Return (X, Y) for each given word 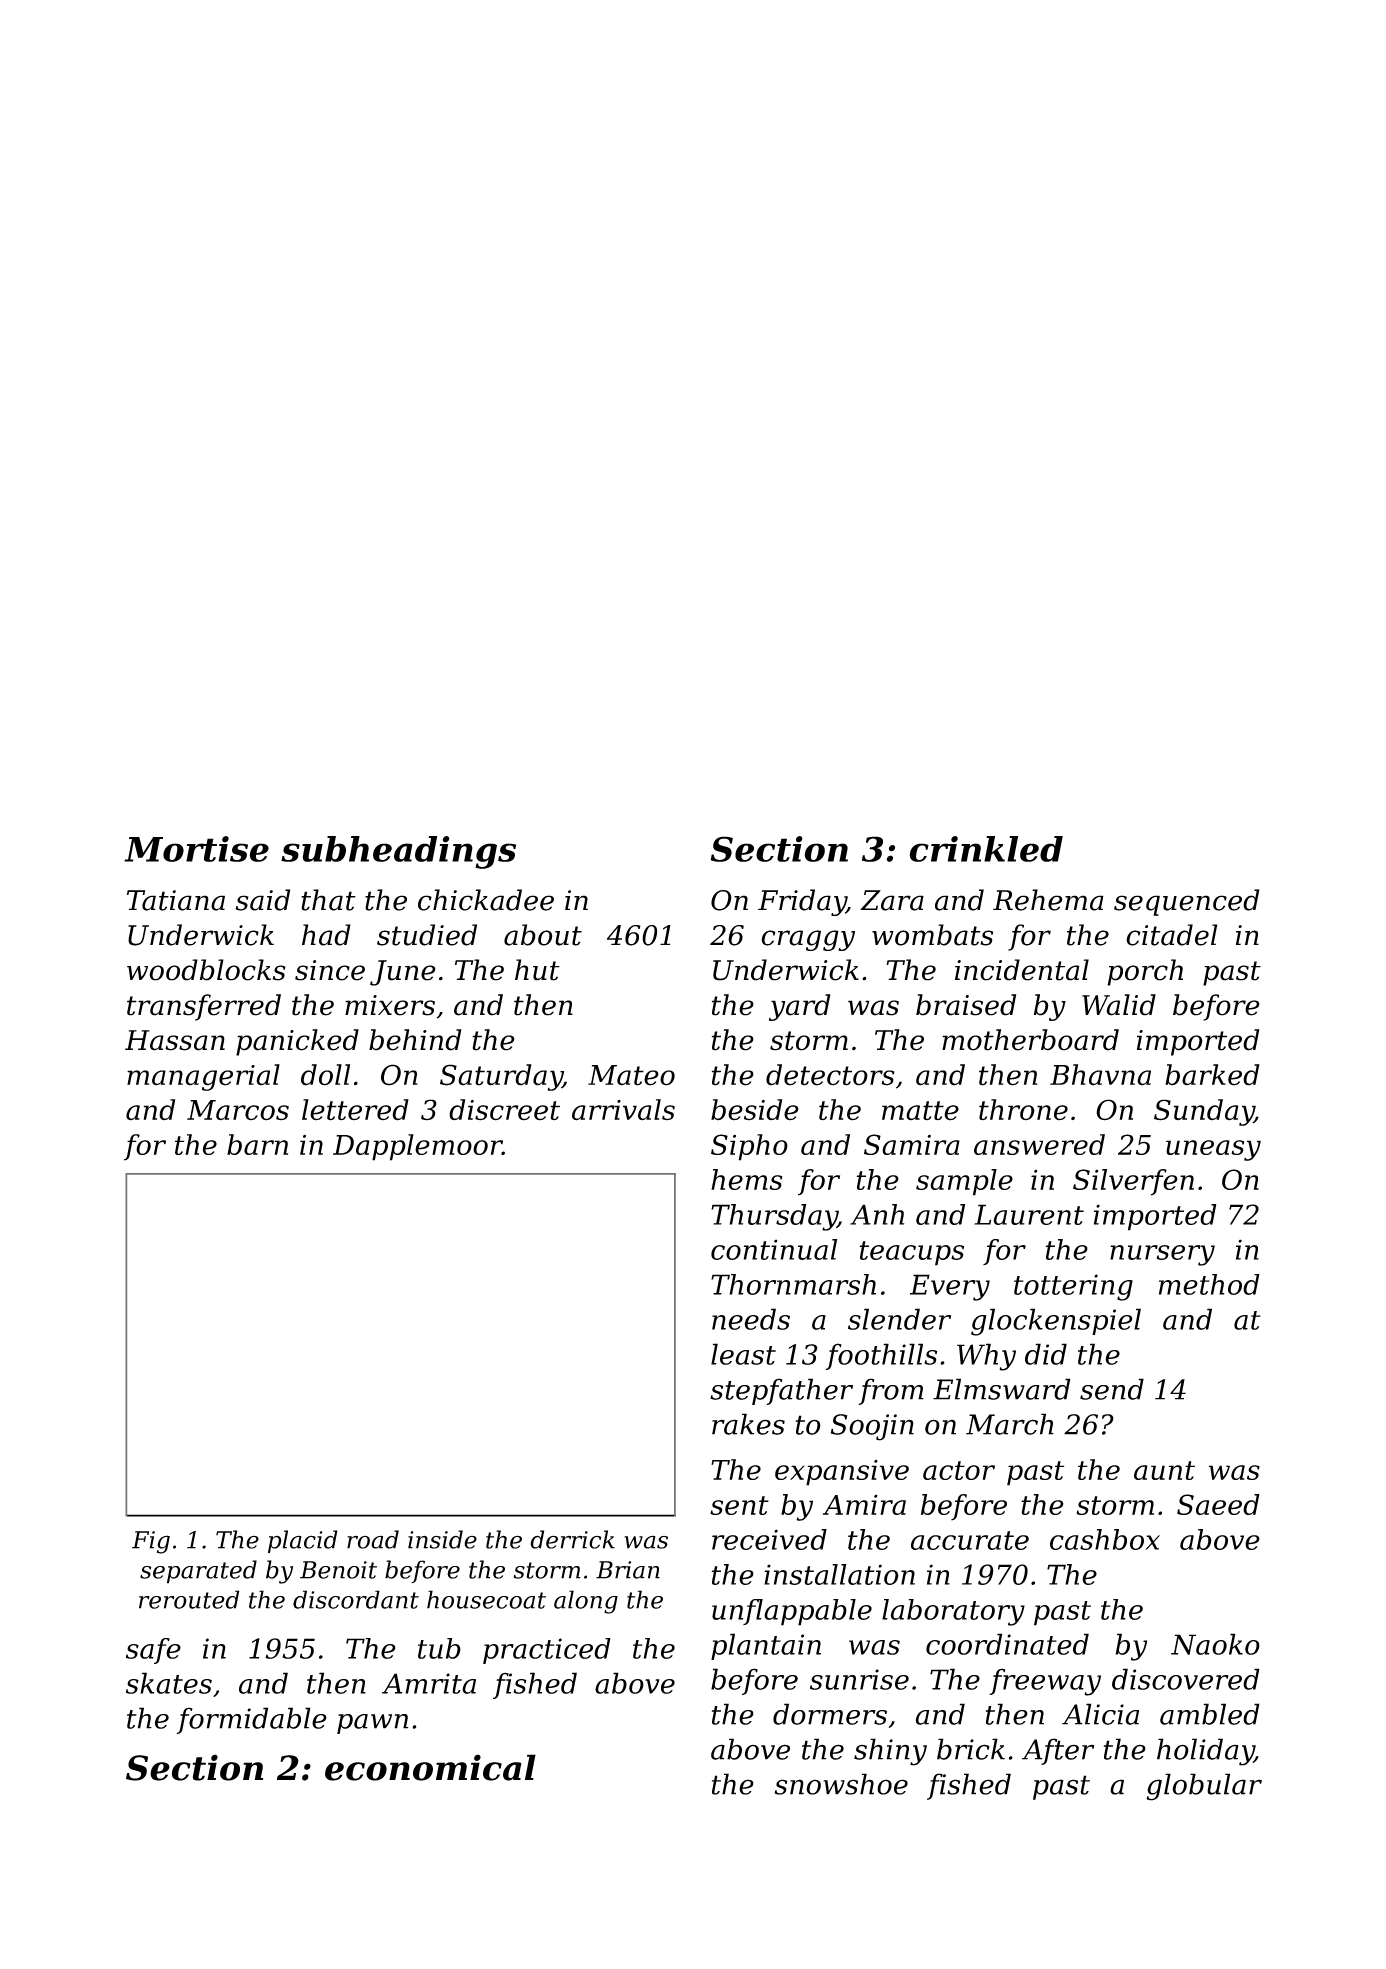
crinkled (986, 849)
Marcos (238, 1110)
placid (303, 1541)
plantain (766, 1646)
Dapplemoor (417, 1147)
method (1209, 1284)
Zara (892, 900)
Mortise (196, 849)
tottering (1073, 1287)
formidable (251, 1720)
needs (751, 1319)
